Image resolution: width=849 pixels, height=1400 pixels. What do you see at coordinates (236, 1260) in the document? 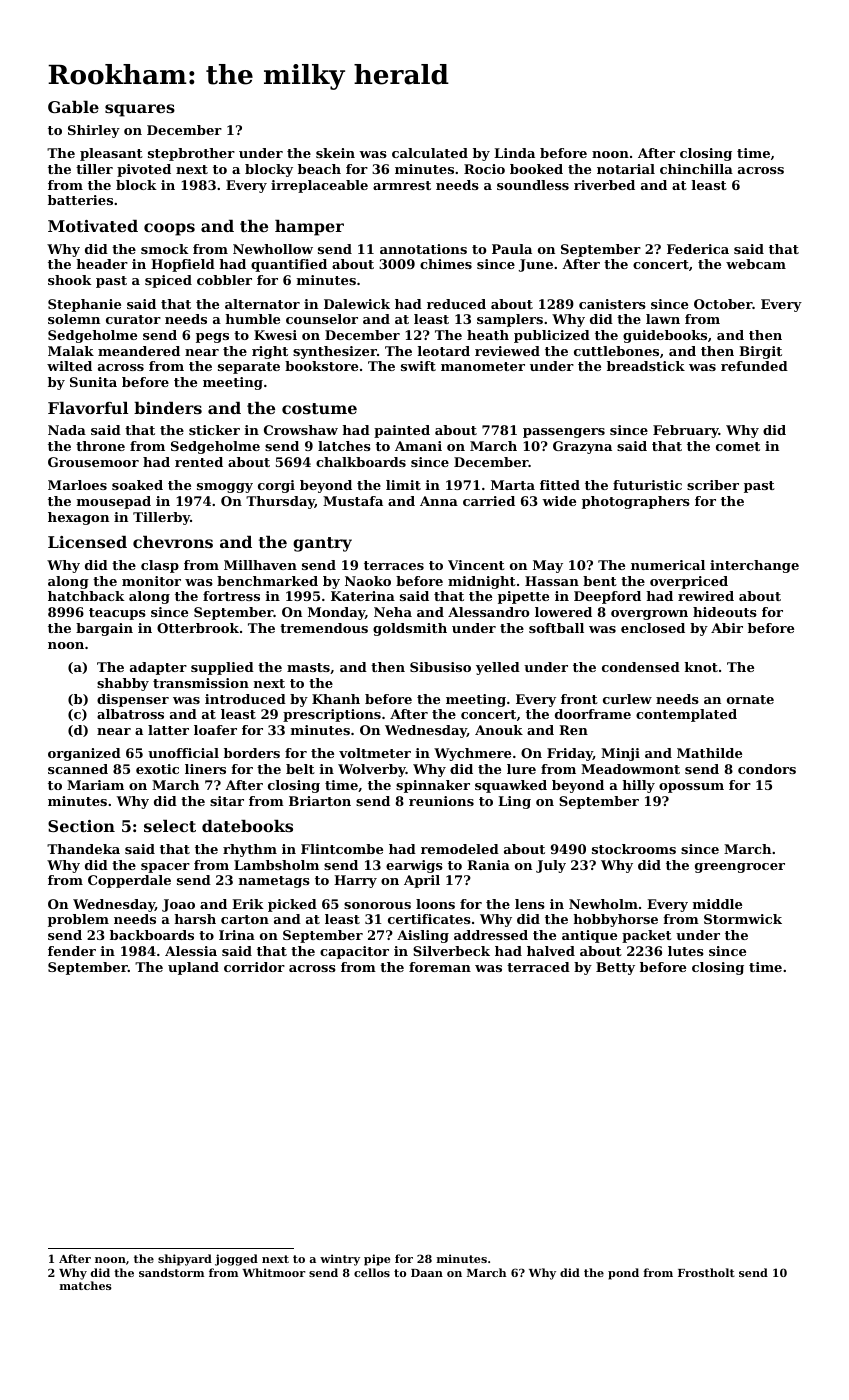
I see `jogged` at bounding box center [236, 1260].
